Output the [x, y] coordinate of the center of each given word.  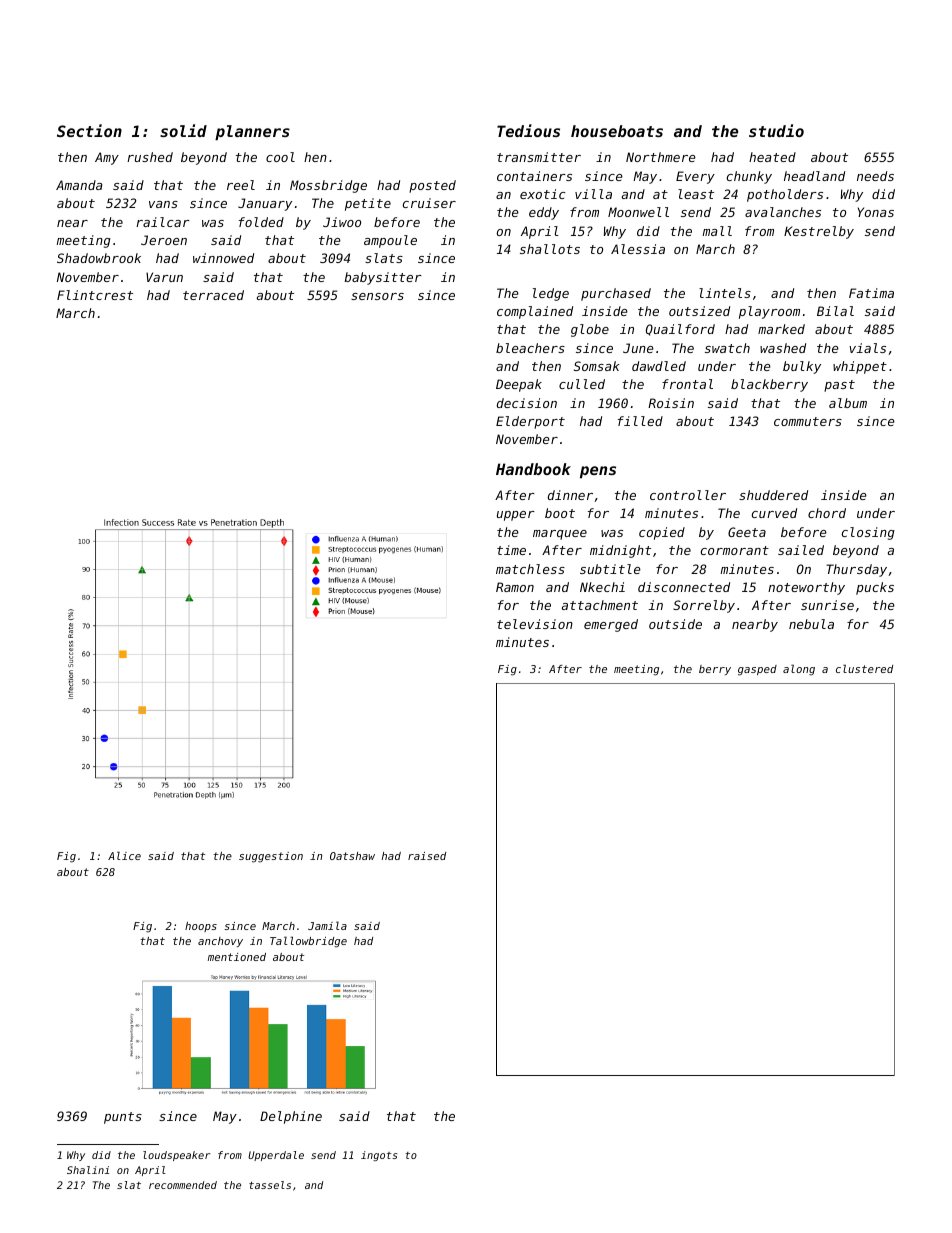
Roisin [671, 403]
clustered [864, 668]
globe [590, 330]
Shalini [88, 1170]
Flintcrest [95, 295]
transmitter [539, 157]
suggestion [271, 857]
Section [89, 130]
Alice [124, 855]
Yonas [876, 212]
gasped [757, 670]
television [535, 624]
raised [427, 856]
